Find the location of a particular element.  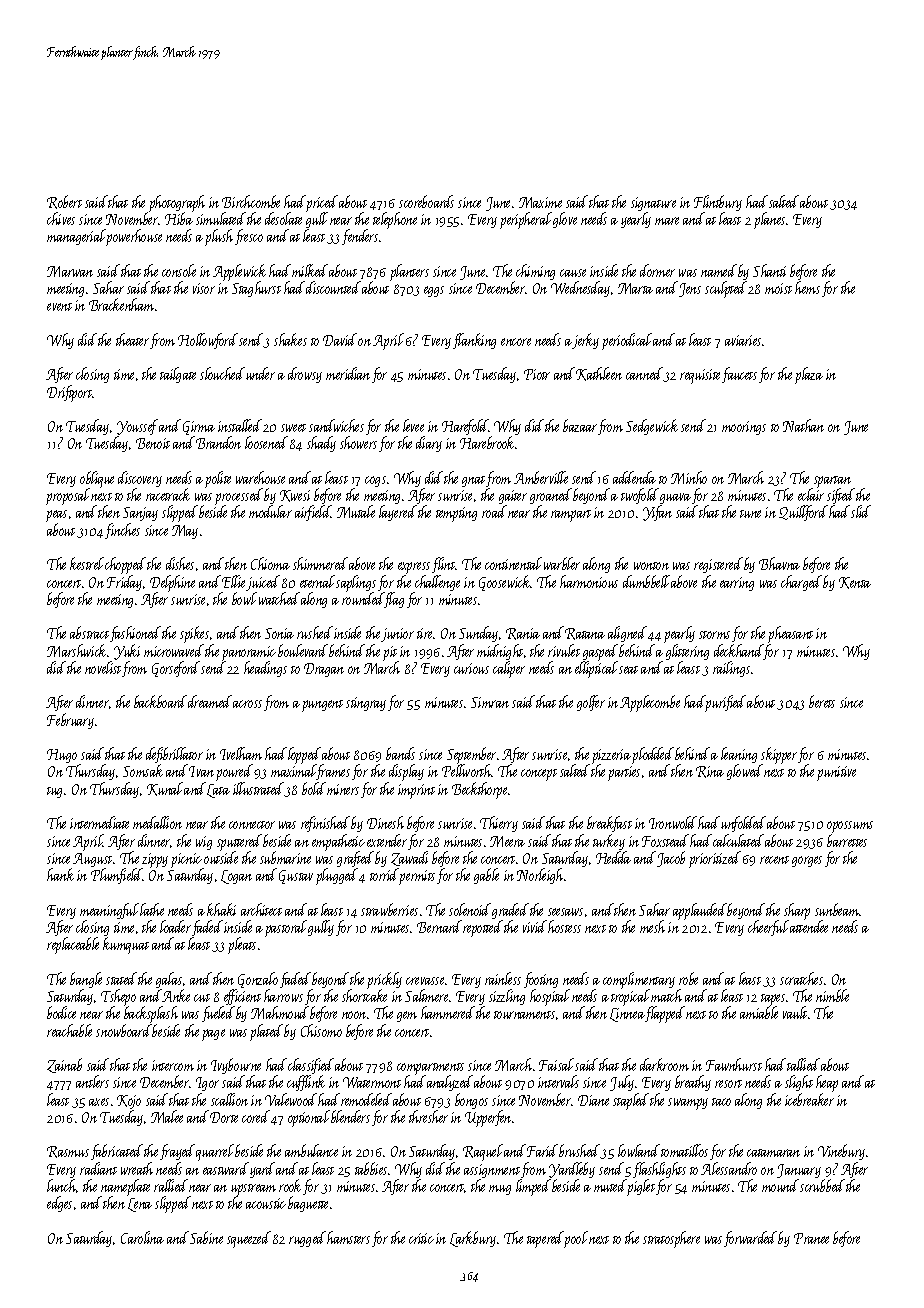

sharp is located at coordinates (797, 911).
